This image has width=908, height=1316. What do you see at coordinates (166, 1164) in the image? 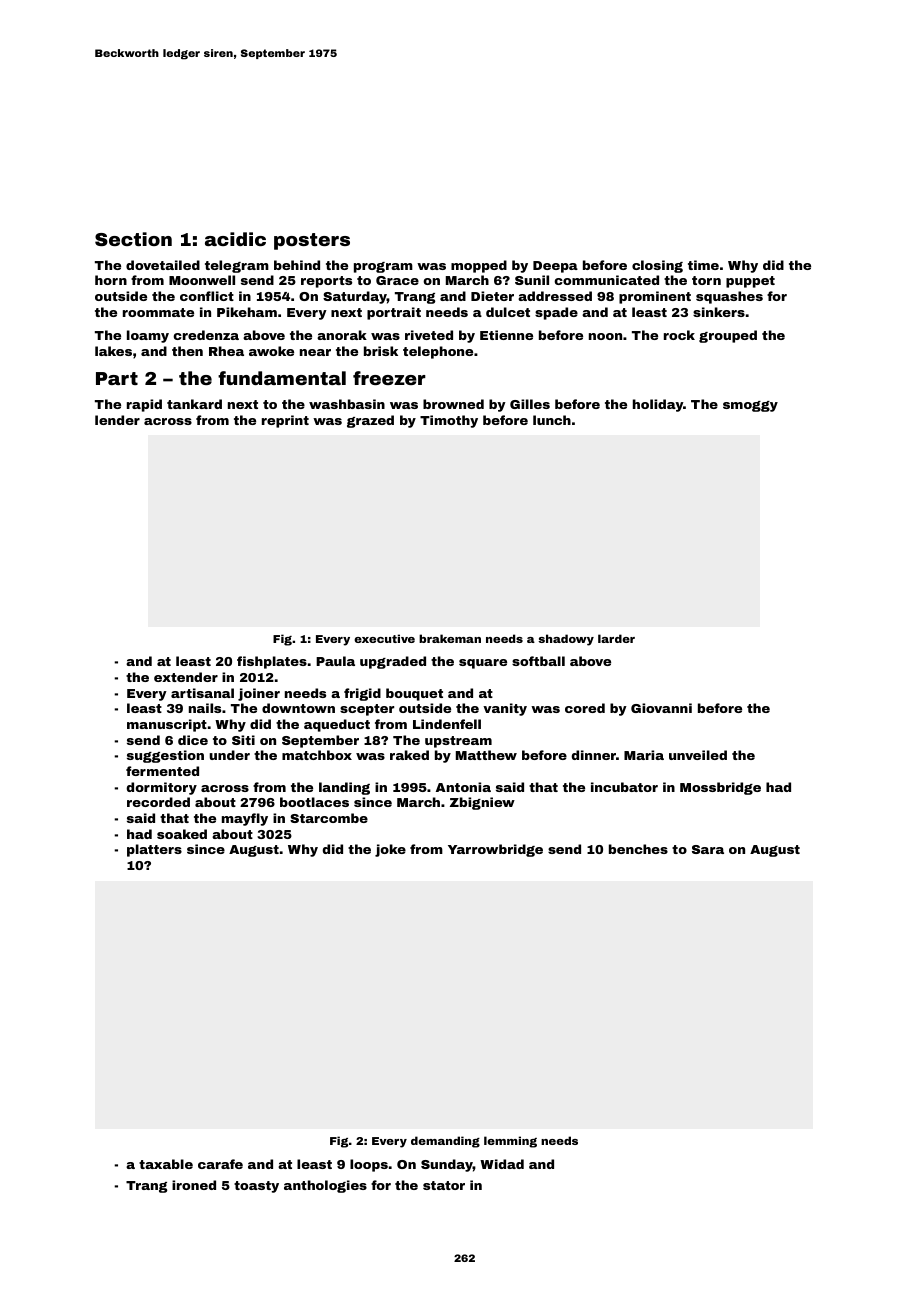
I see `taxable` at bounding box center [166, 1164].
